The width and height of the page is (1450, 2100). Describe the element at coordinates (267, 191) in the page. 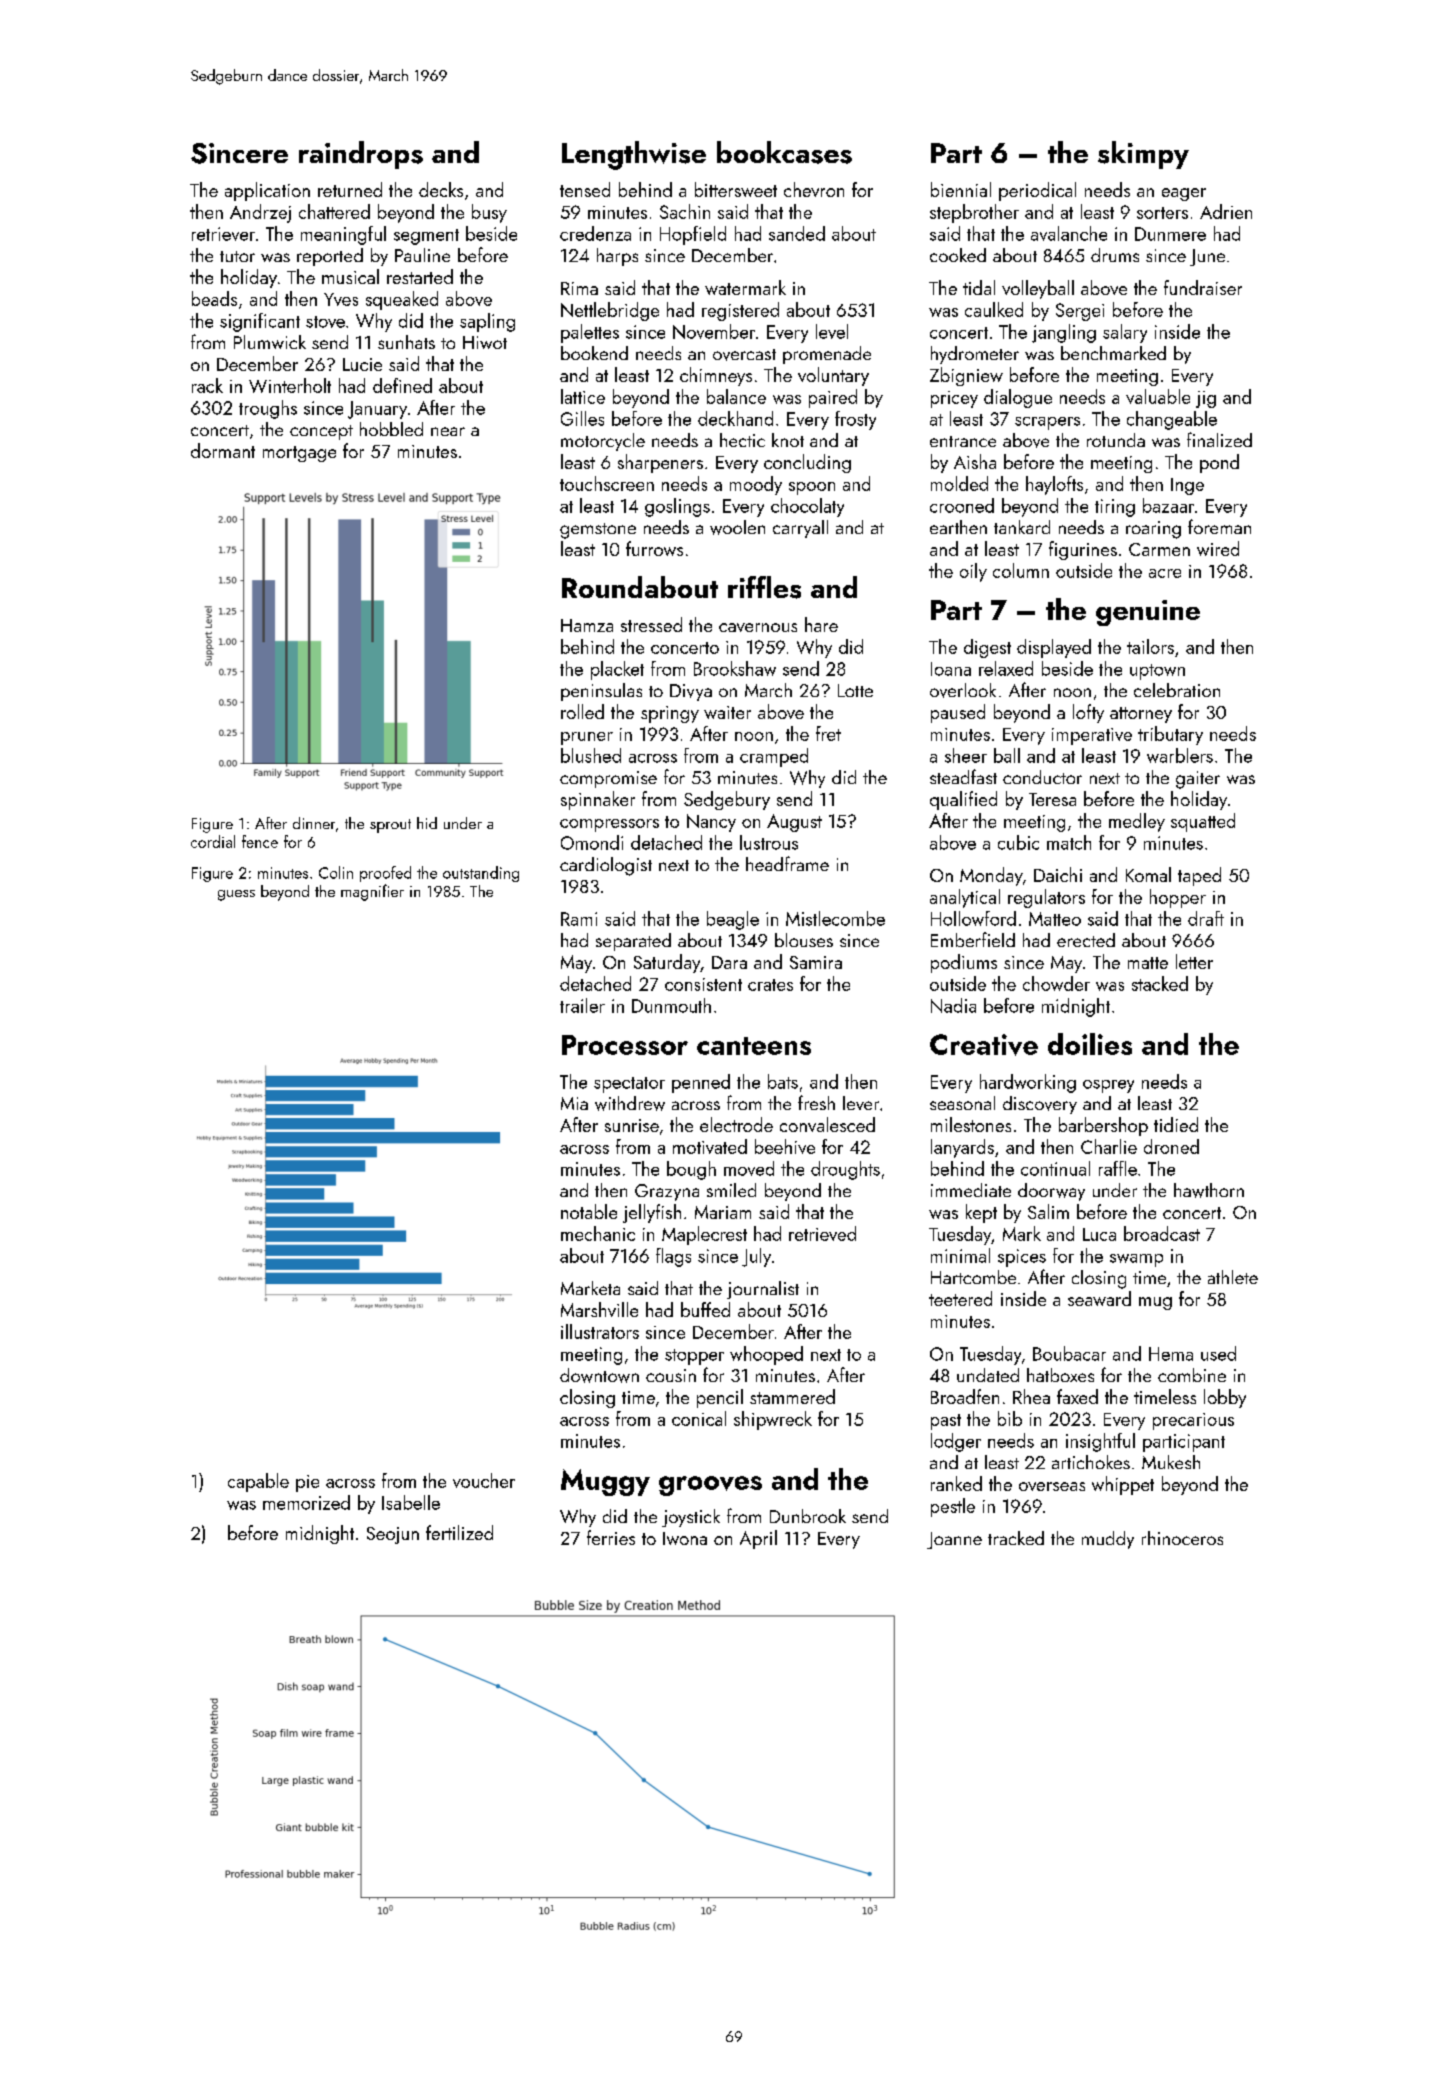

I see `application` at that location.
